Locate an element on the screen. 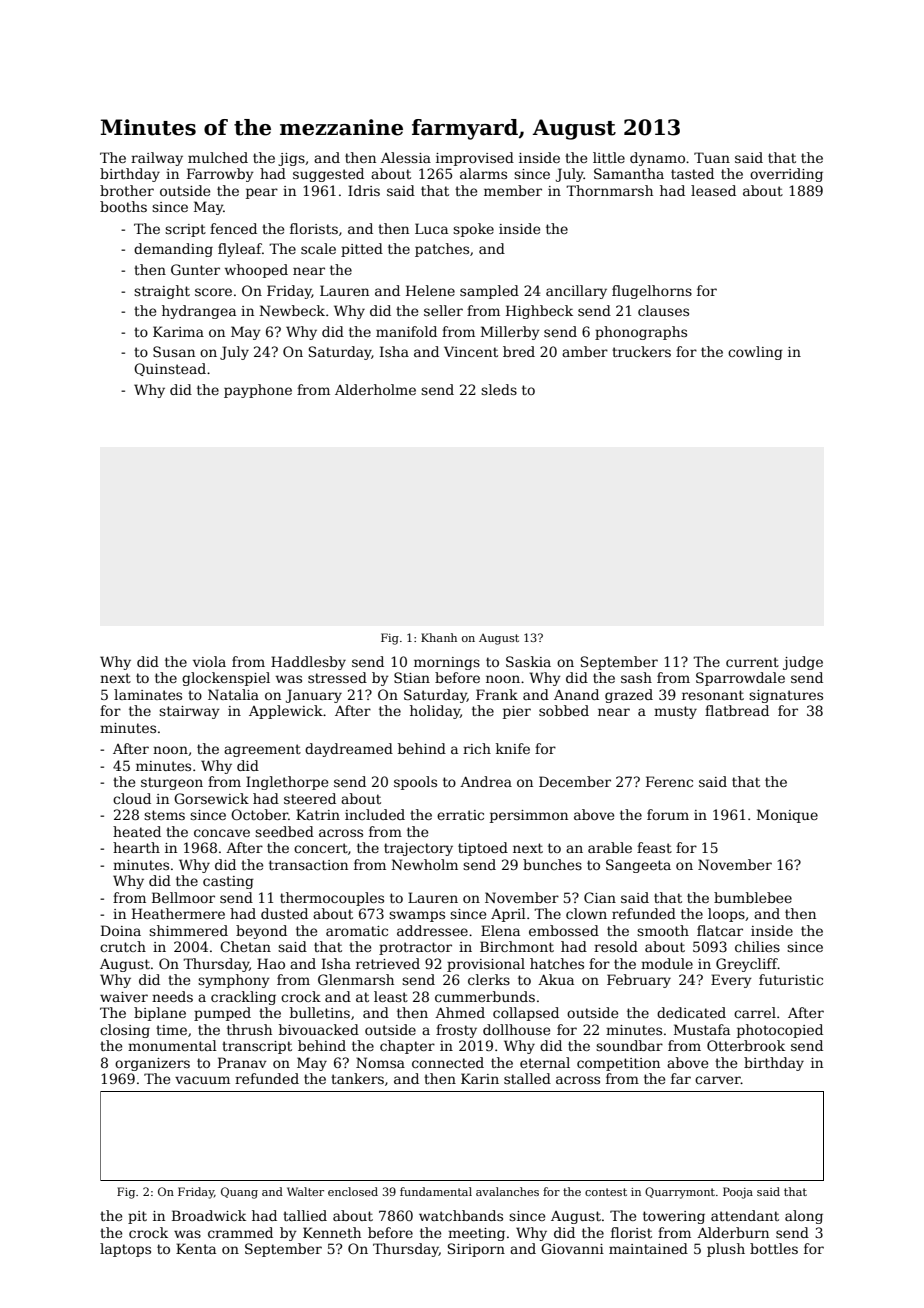 This screenshot has width=924, height=1308. least is located at coordinates (391, 996).
